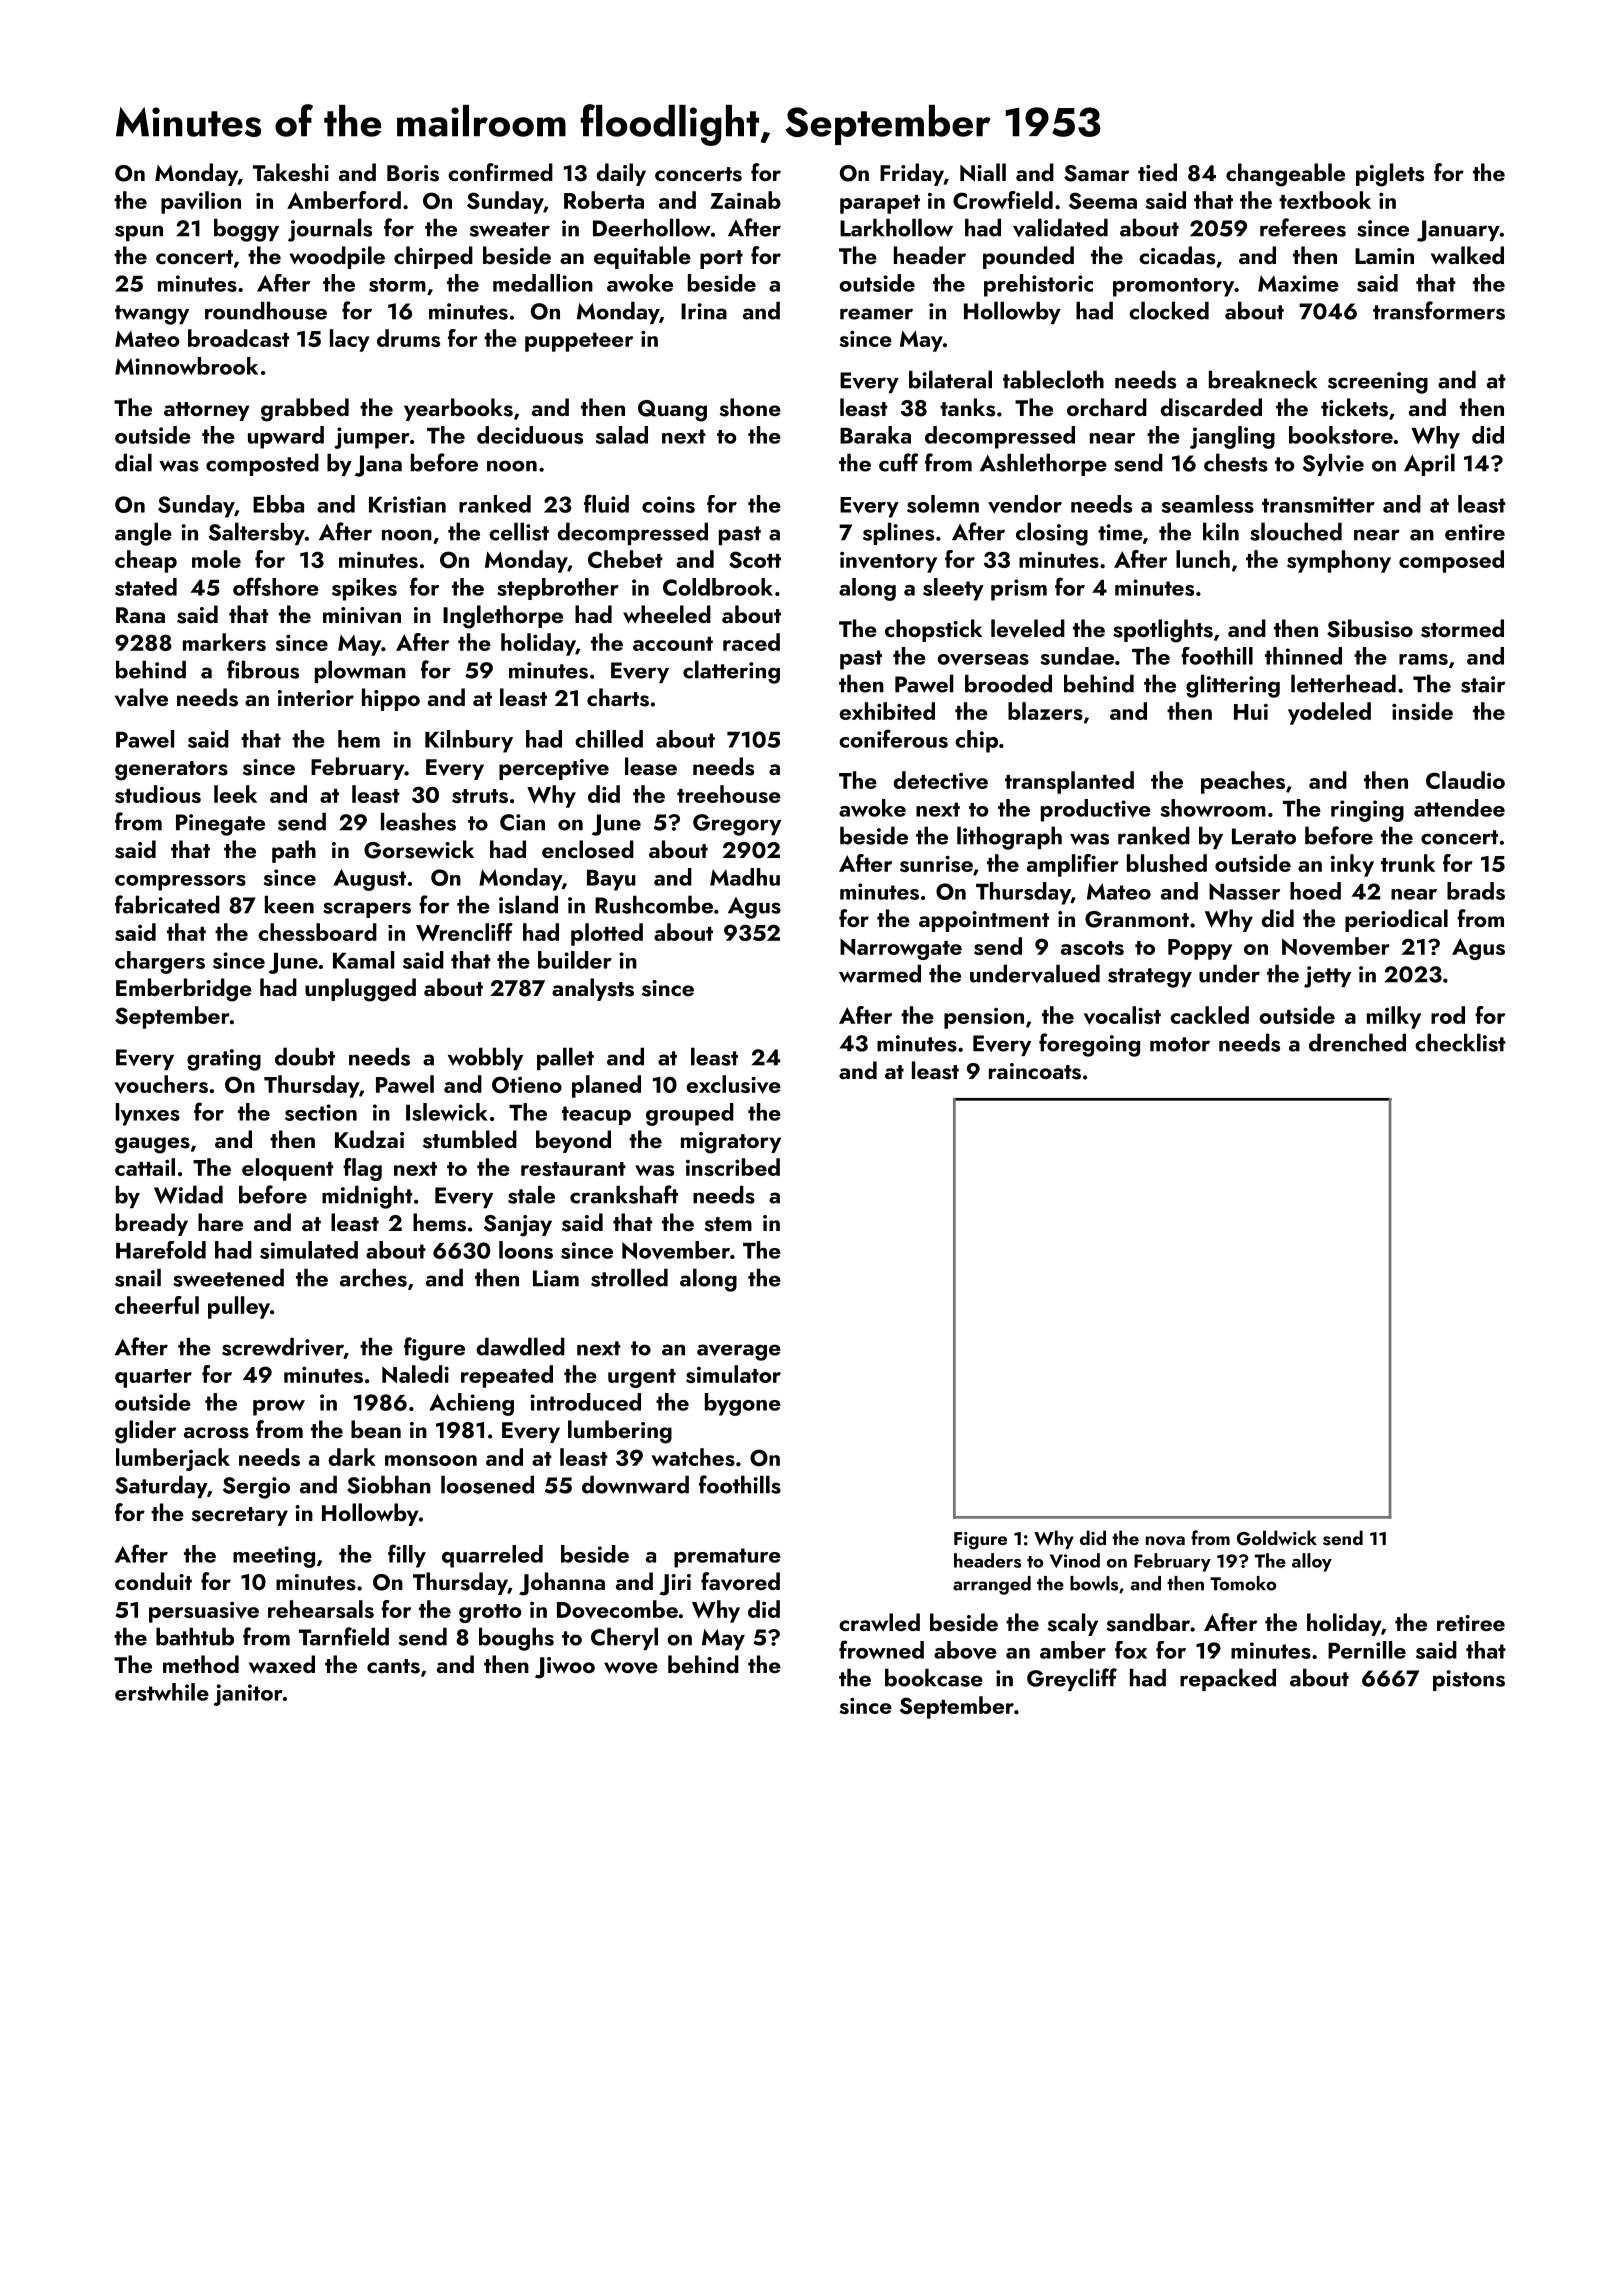 The width and height of the screenshot is (1620, 2292). What do you see at coordinates (158, 794) in the screenshot?
I see `studious` at bounding box center [158, 794].
